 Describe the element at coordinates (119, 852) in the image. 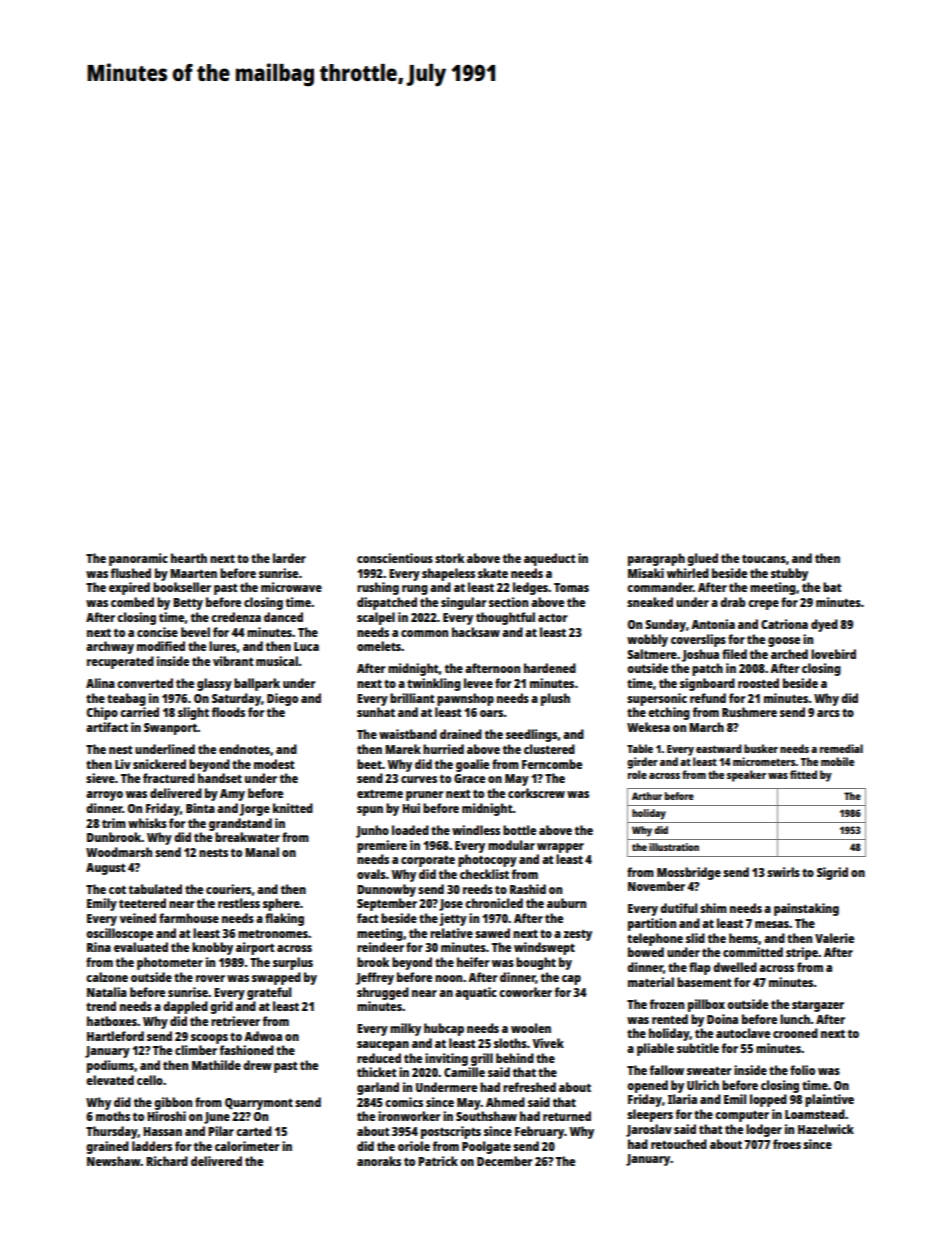

I see `Woodmarsh` at that location.
